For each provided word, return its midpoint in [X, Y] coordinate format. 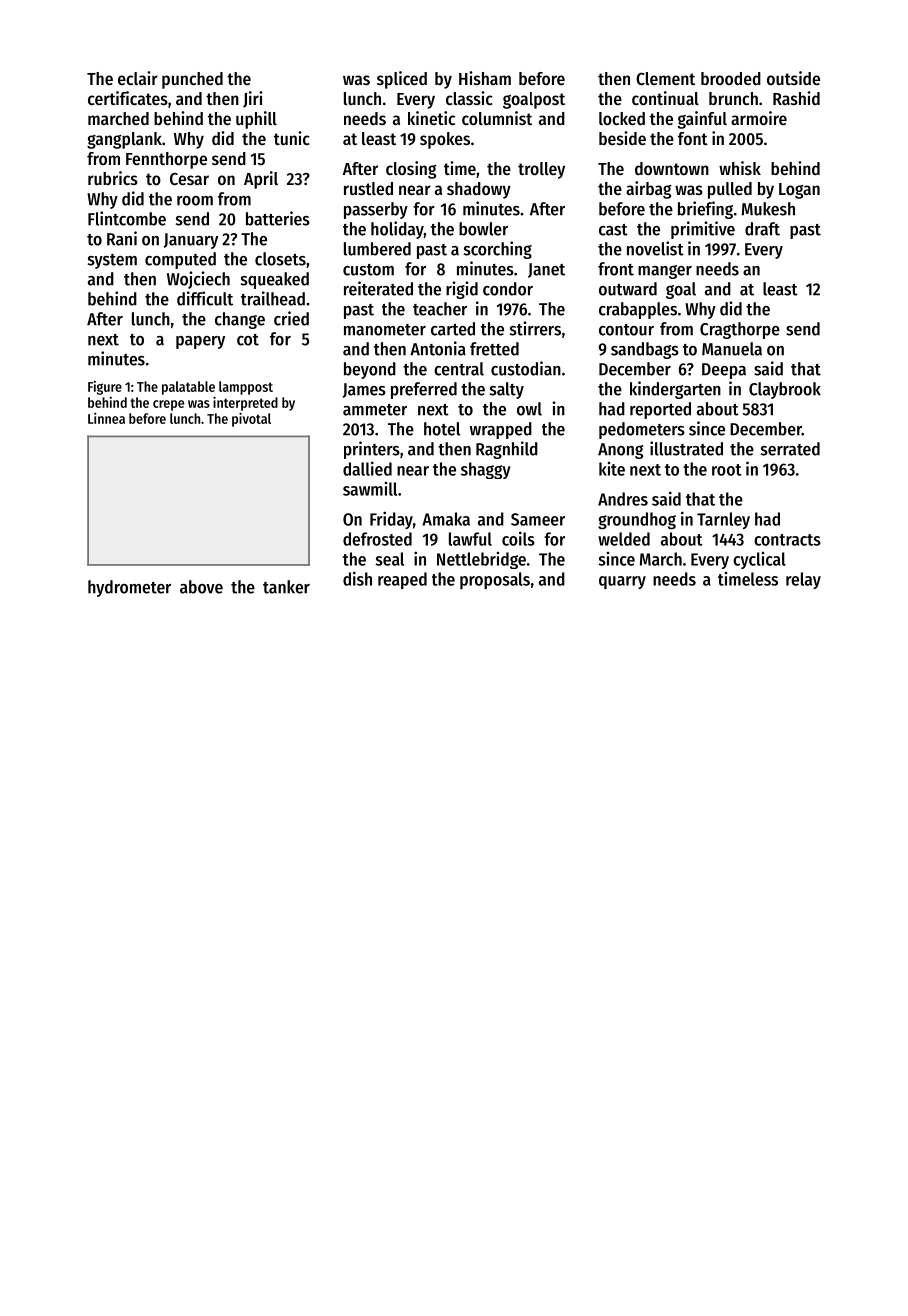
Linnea [106, 418]
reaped [402, 580]
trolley [541, 170]
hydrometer [129, 588]
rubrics [113, 178]
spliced [402, 80]
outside [793, 78]
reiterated [378, 288]
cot [248, 340]
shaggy [486, 470]
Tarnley [723, 520]
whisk [740, 168]
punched [192, 80]
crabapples [638, 310]
